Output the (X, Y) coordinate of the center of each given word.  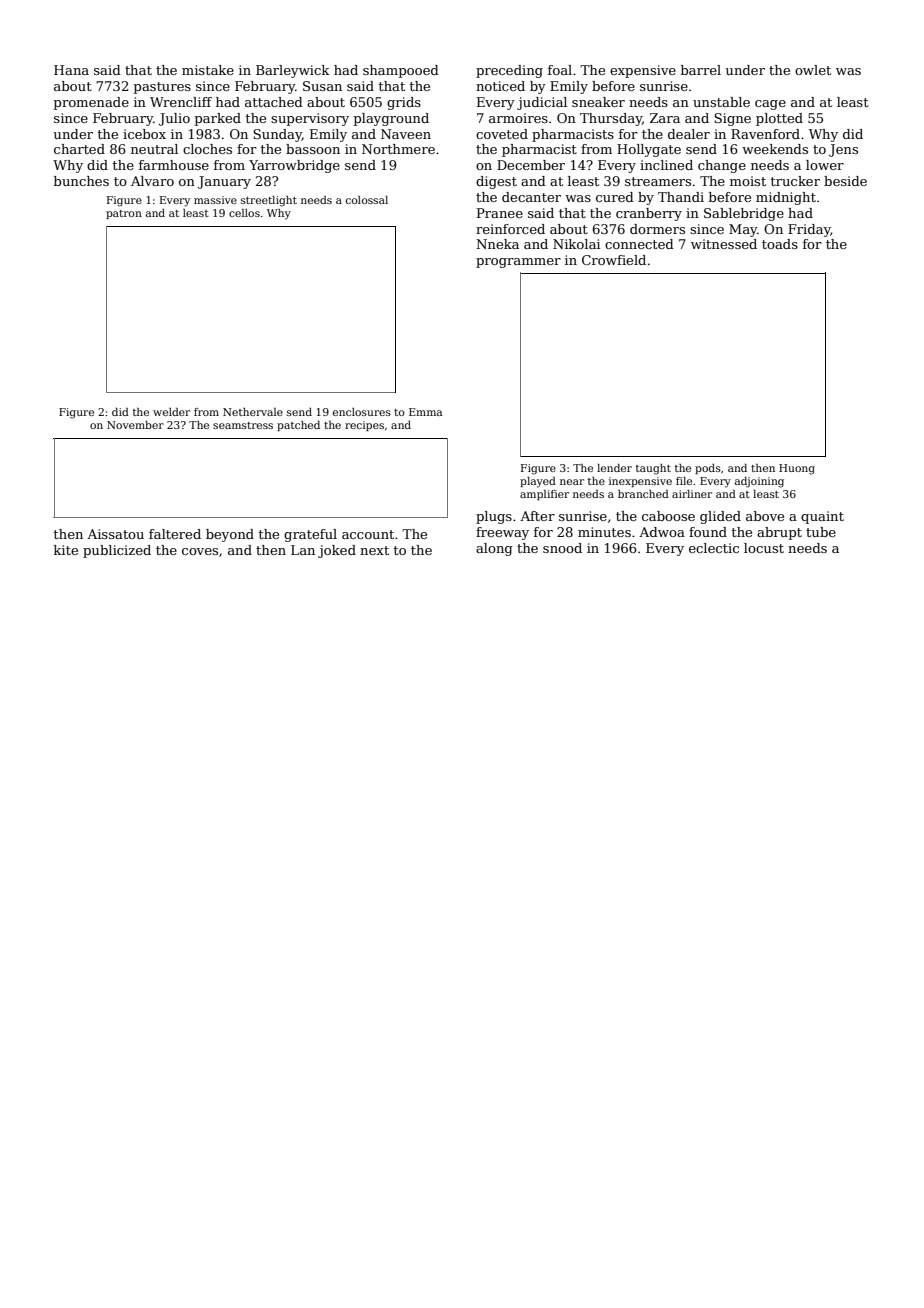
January (224, 182)
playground (391, 119)
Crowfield (614, 260)
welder (171, 412)
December (531, 165)
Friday (809, 230)
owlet (813, 70)
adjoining (759, 482)
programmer (518, 263)
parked (218, 119)
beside (845, 181)
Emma (425, 412)
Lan (303, 550)
